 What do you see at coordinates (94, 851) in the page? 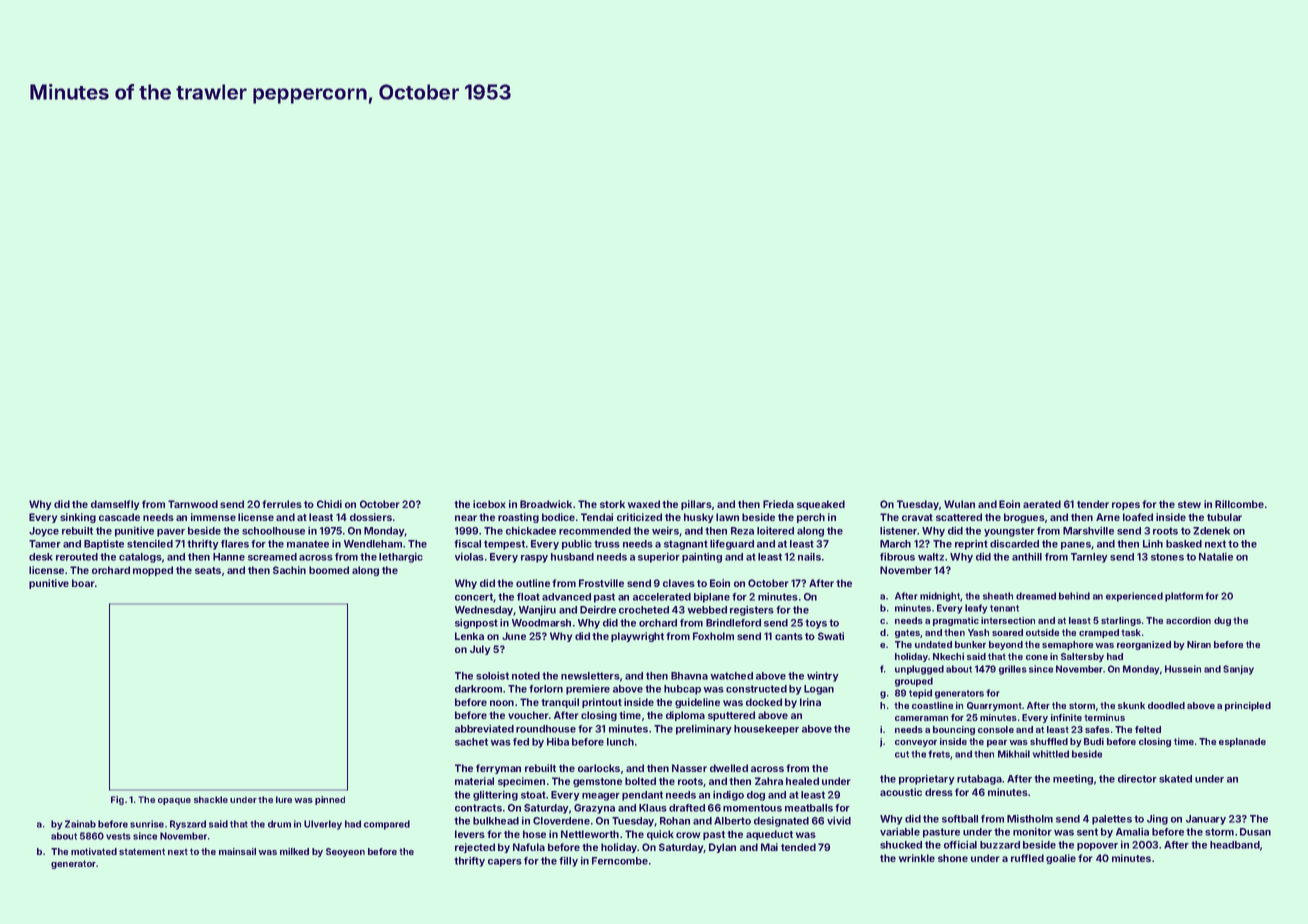
I see `motivated` at bounding box center [94, 851].
